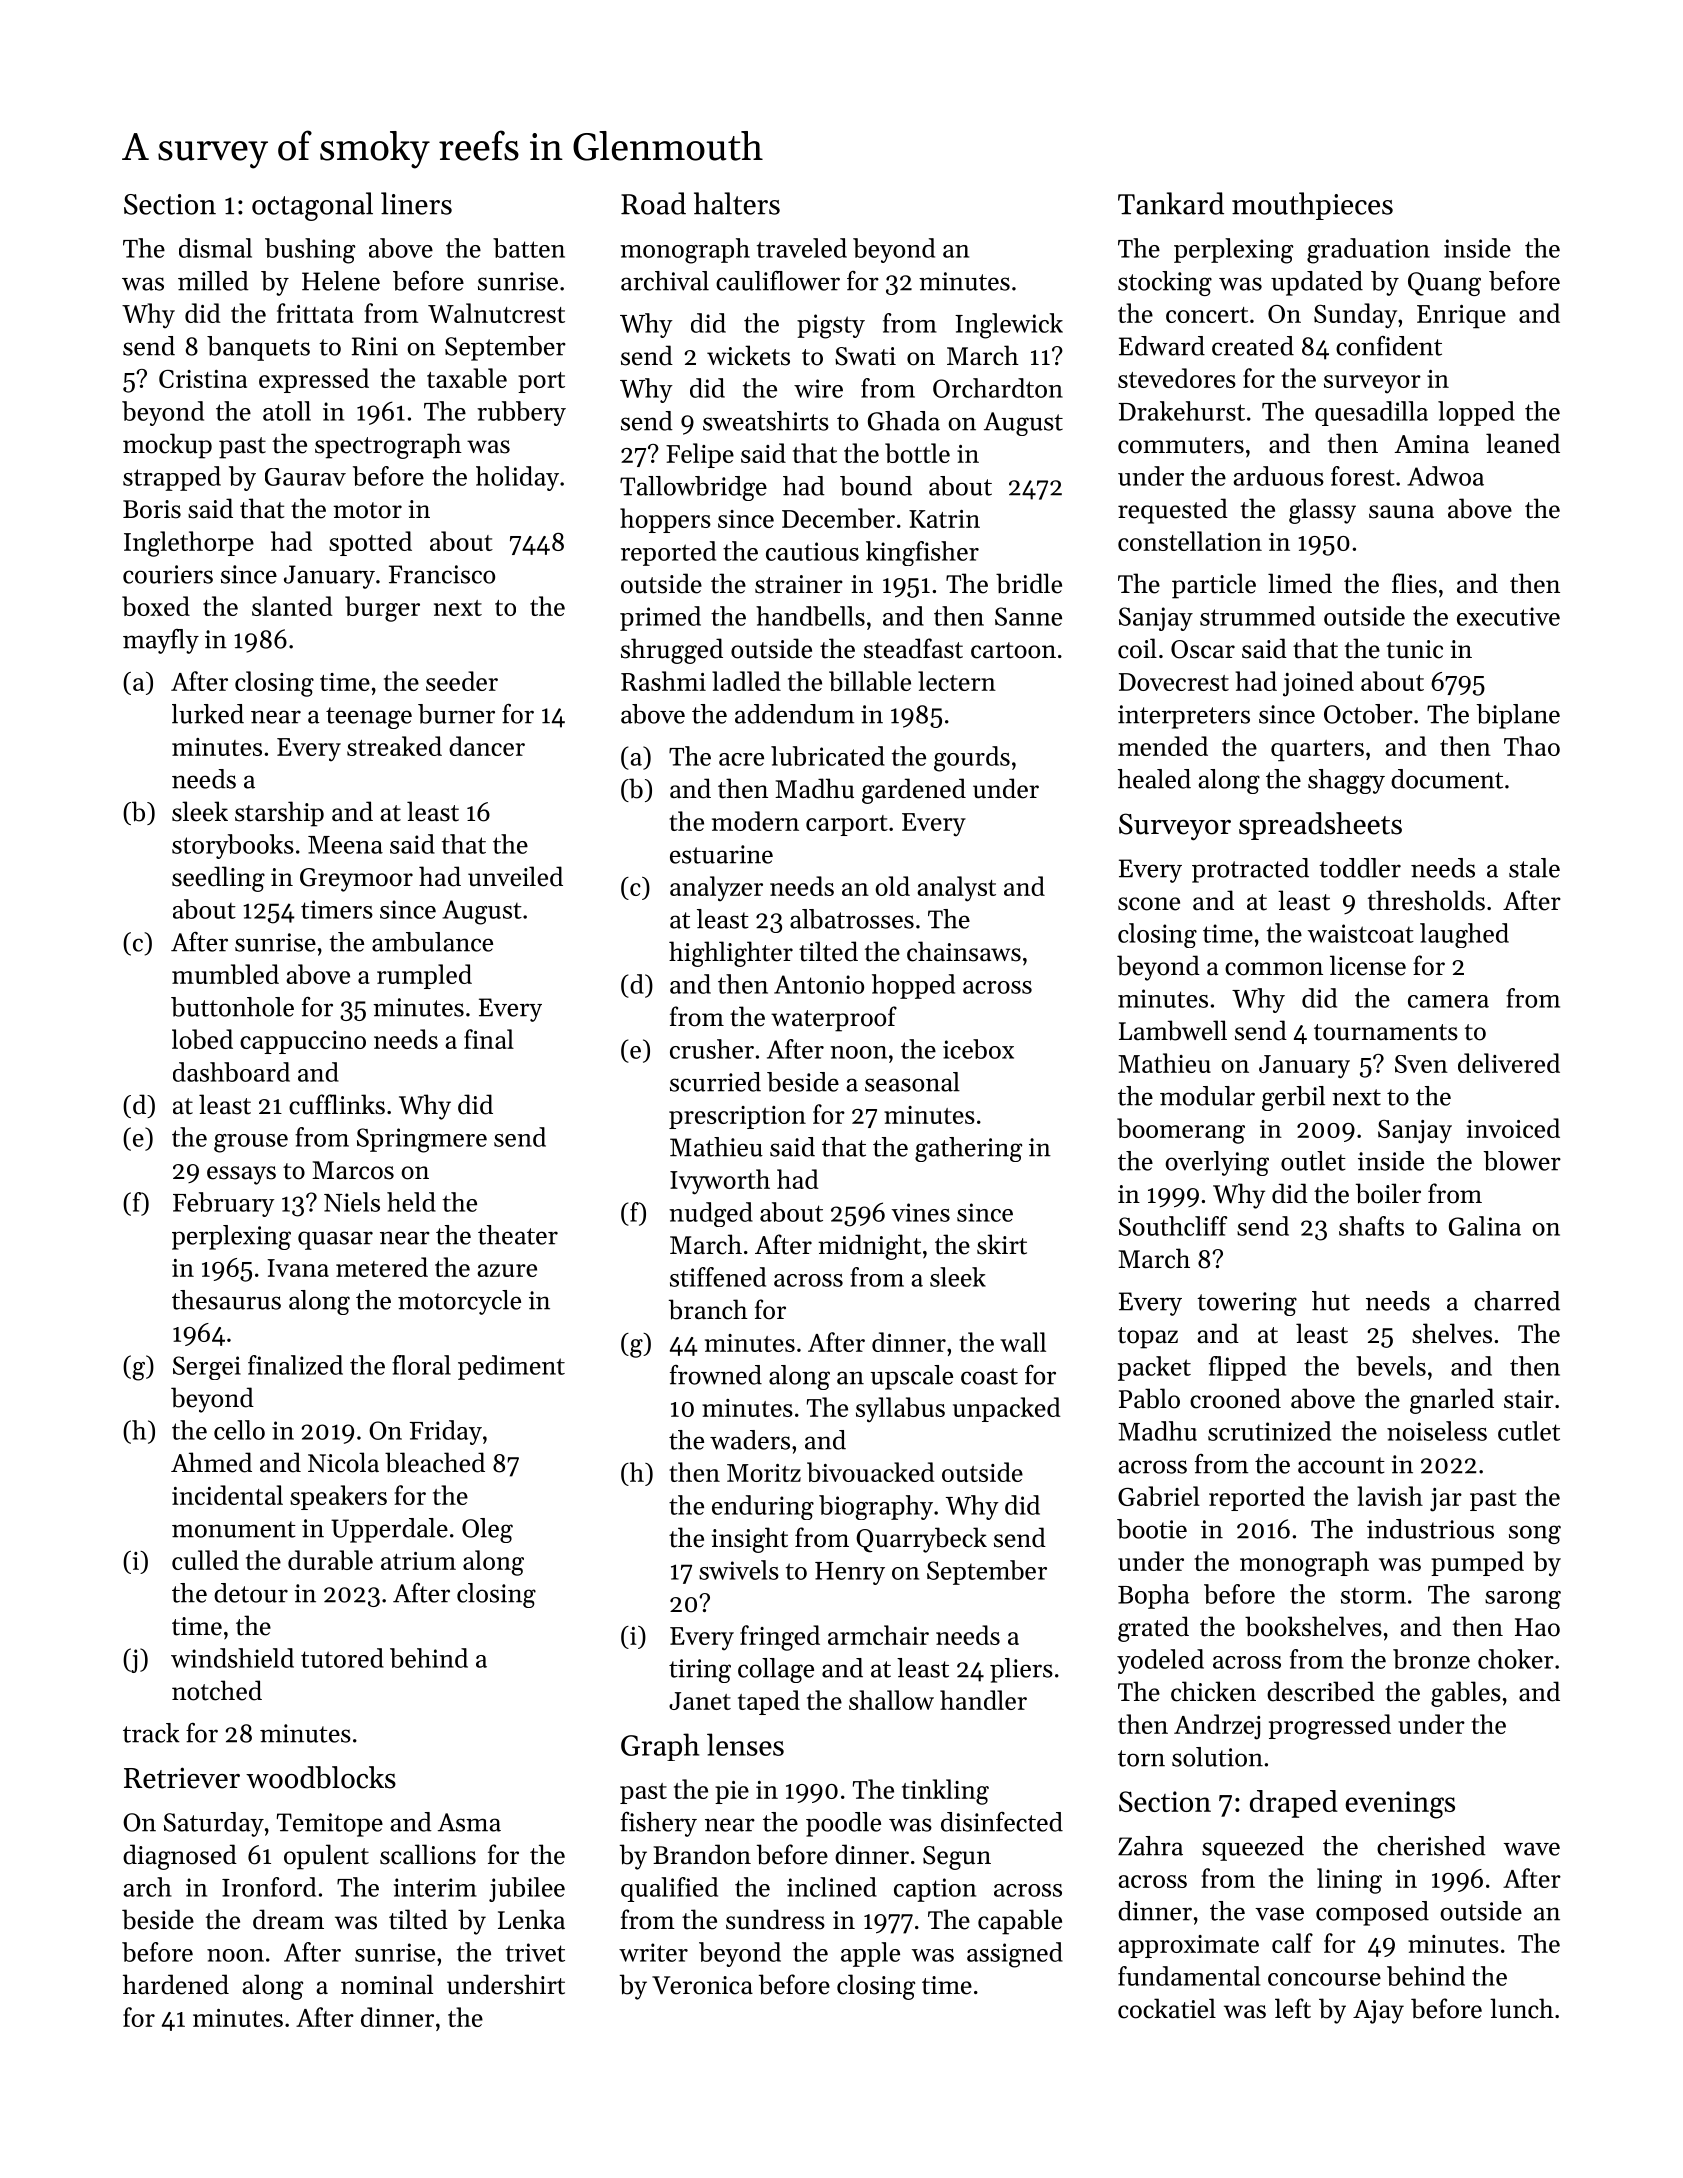 The height and width of the document is (2178, 1683). What do you see at coordinates (737, 203) in the document?
I see `halters` at bounding box center [737, 203].
